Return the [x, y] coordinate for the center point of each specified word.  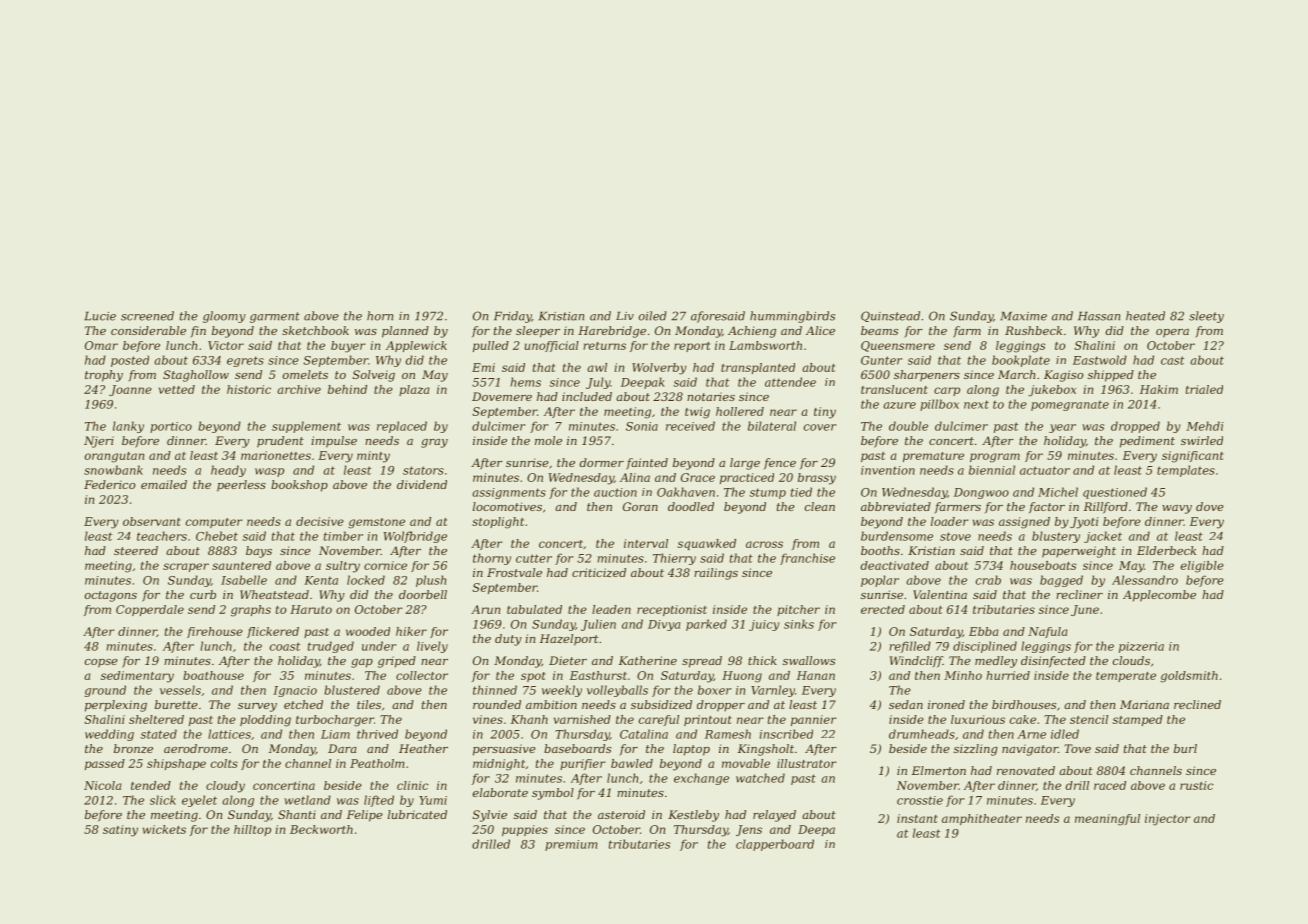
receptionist [672, 610]
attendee [790, 382]
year [1062, 428]
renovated [1026, 770]
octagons [111, 596]
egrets [245, 361]
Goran [640, 506]
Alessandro [1145, 580]
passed [105, 764]
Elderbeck [1166, 550]
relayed [774, 816]
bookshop [299, 486]
